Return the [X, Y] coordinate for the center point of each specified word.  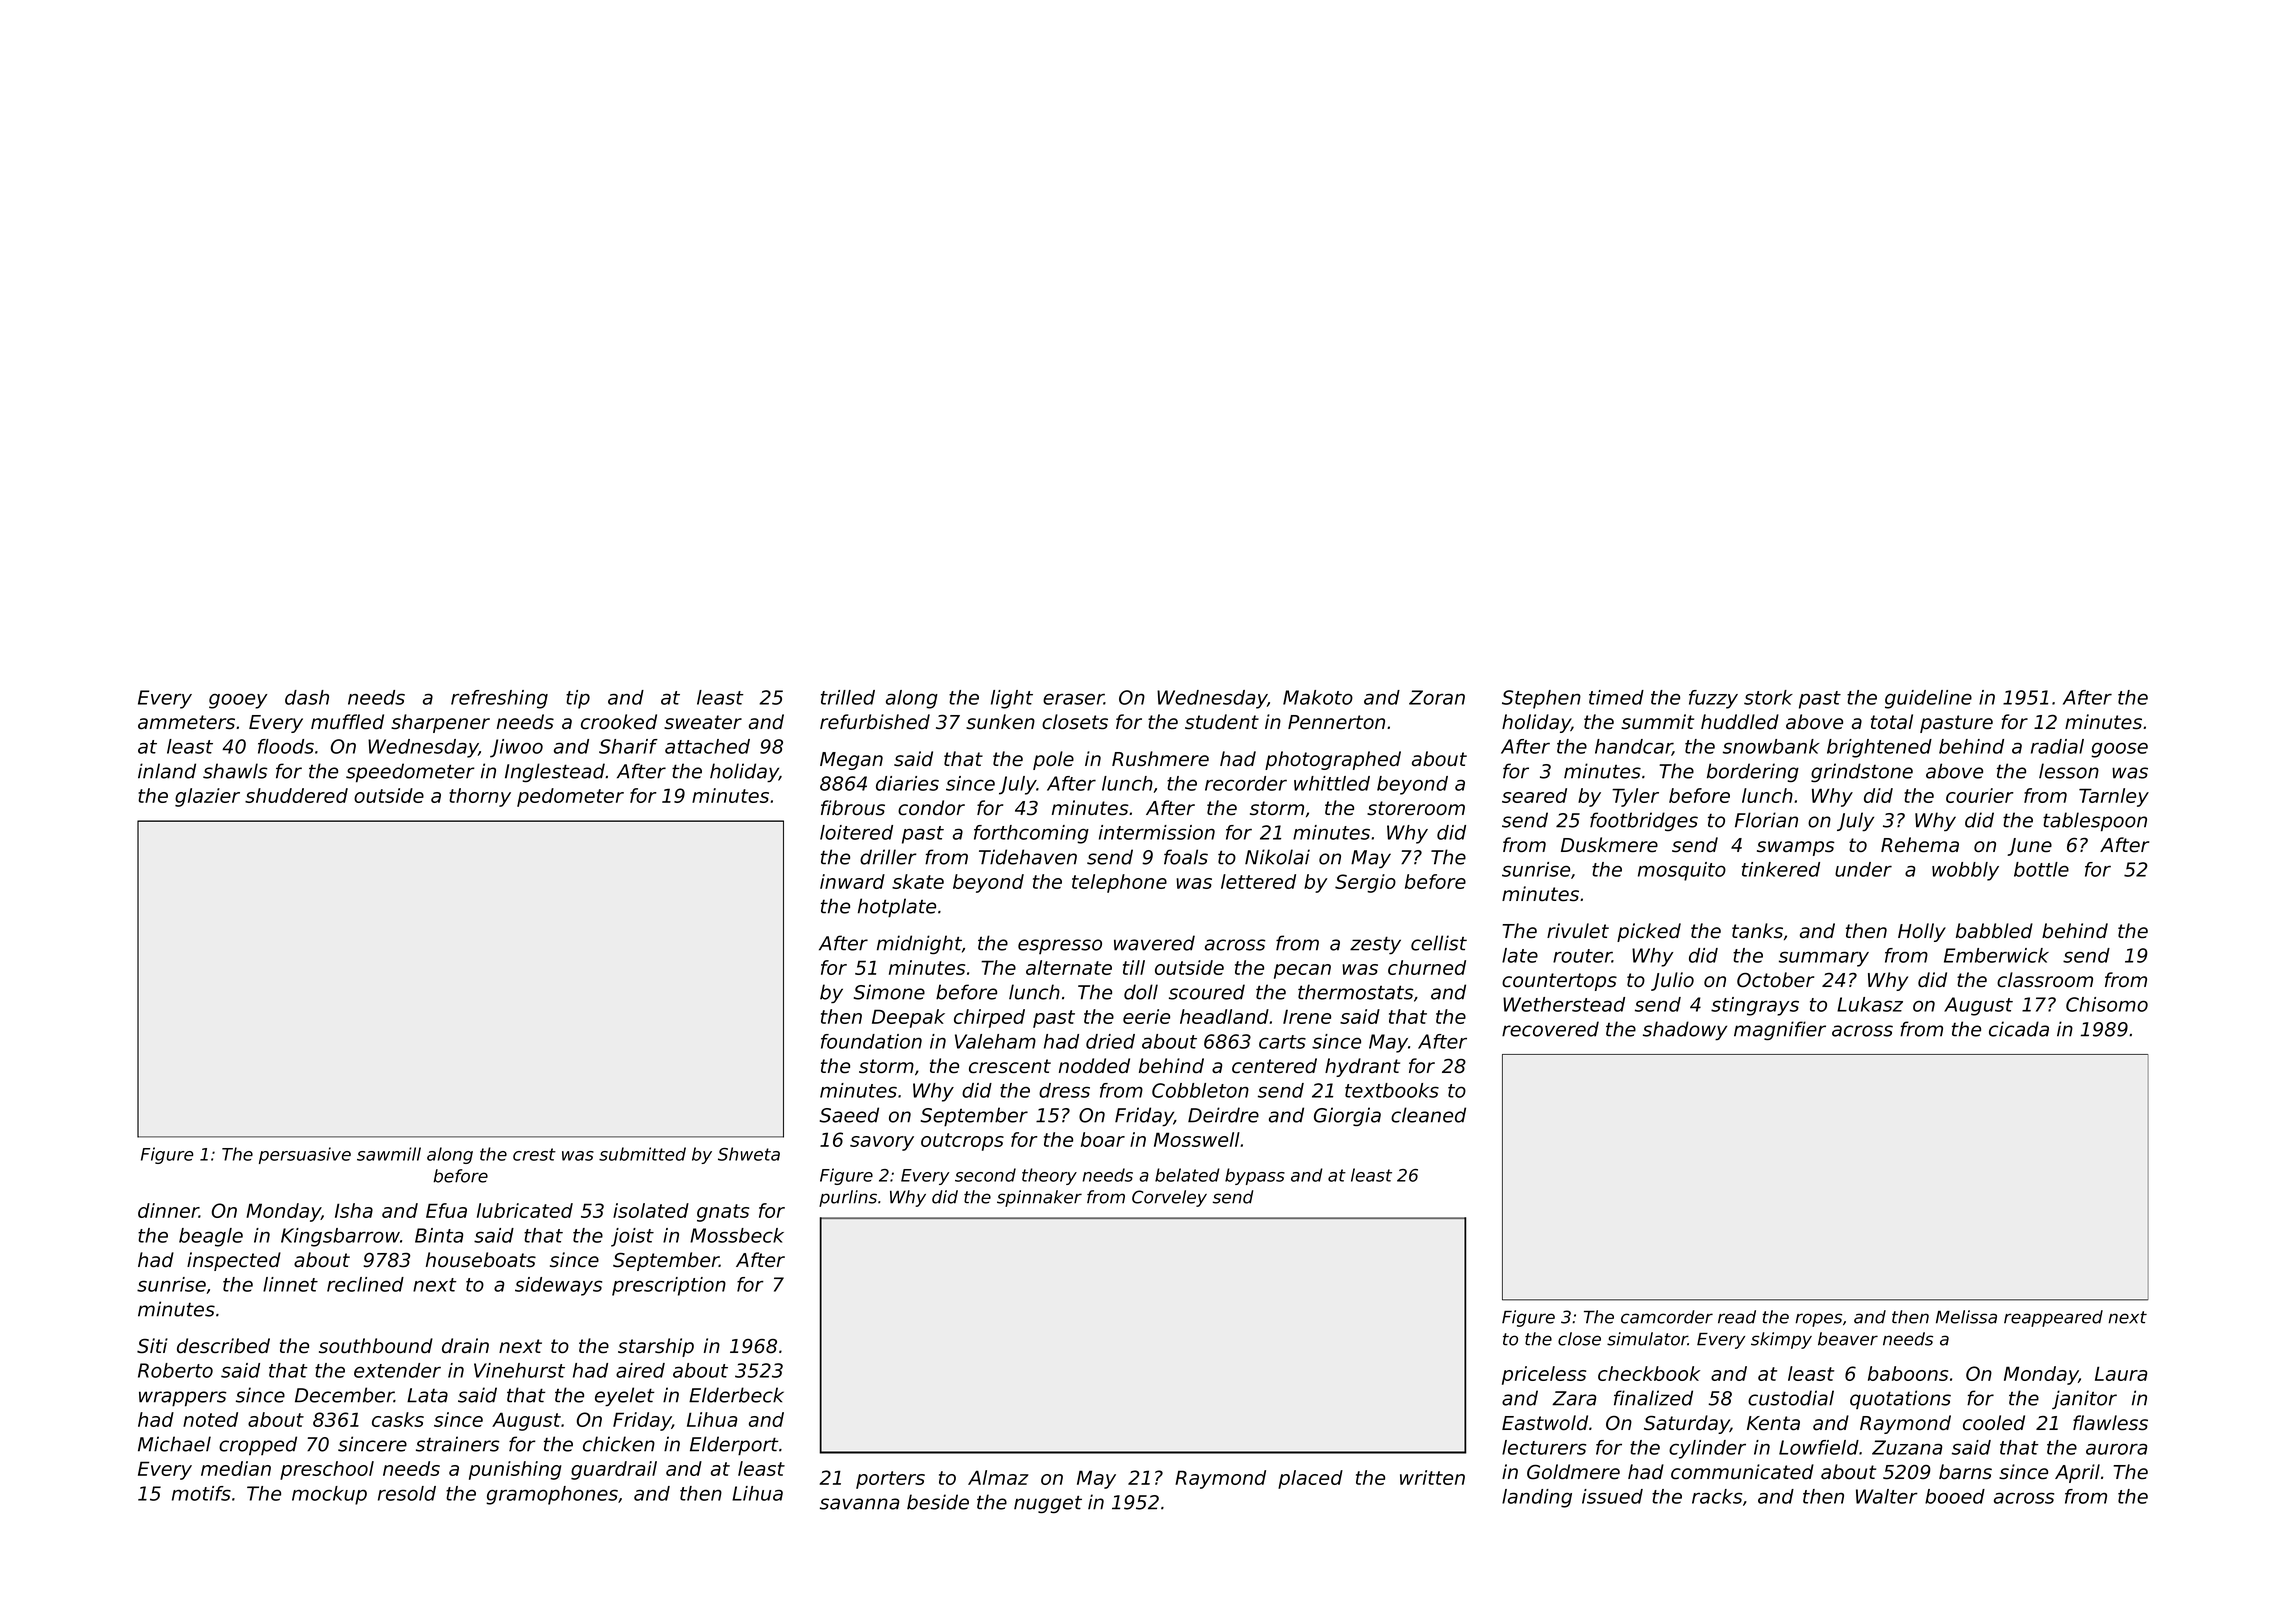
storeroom [1416, 808]
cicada [2019, 1029]
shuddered [296, 795]
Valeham [995, 1041]
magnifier [1780, 1030]
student [1222, 722]
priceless [1544, 1375]
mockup [329, 1495]
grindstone [1862, 772]
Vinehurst [519, 1370]
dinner [168, 1210]
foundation [871, 1041]
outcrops [962, 1142]
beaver [1848, 1339]
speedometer [410, 773]
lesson [2069, 771]
